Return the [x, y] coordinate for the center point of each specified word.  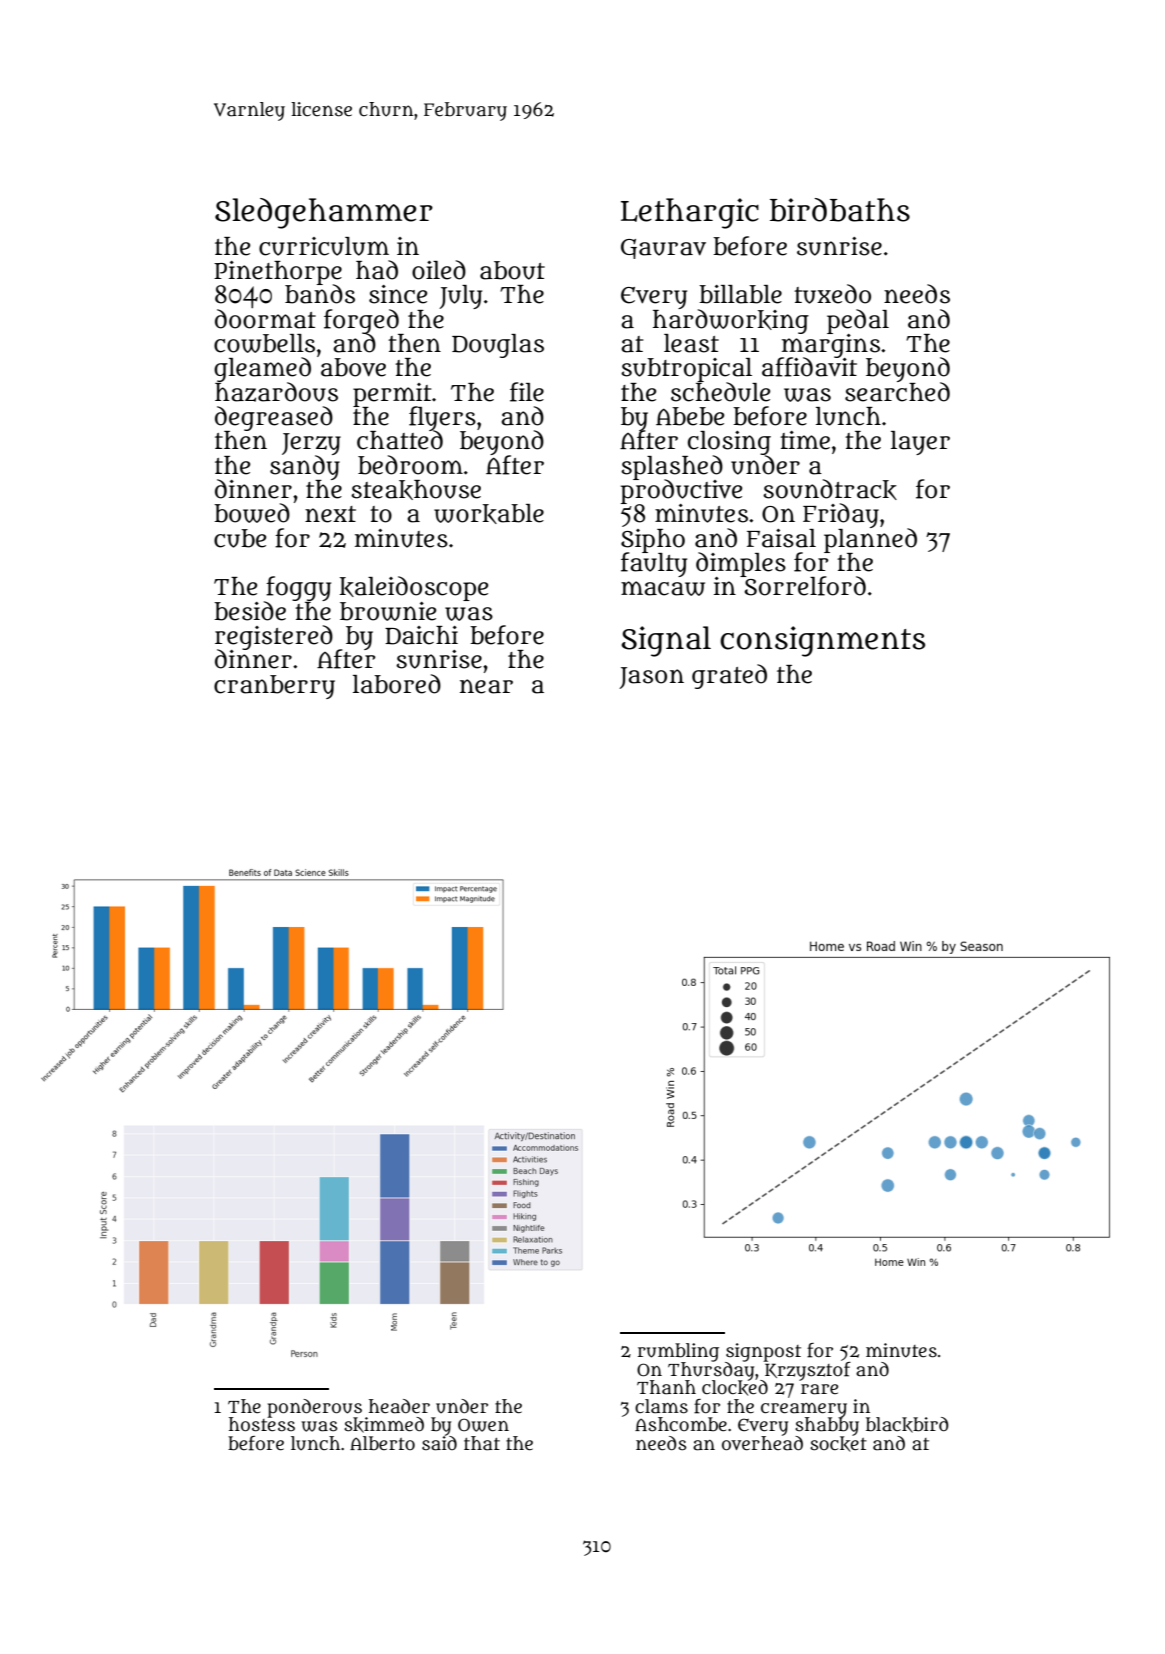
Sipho [653, 540]
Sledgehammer [324, 213]
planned [870, 540]
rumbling [678, 1352]
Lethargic [690, 213]
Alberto [382, 1443]
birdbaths [840, 210]
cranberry [274, 687]
